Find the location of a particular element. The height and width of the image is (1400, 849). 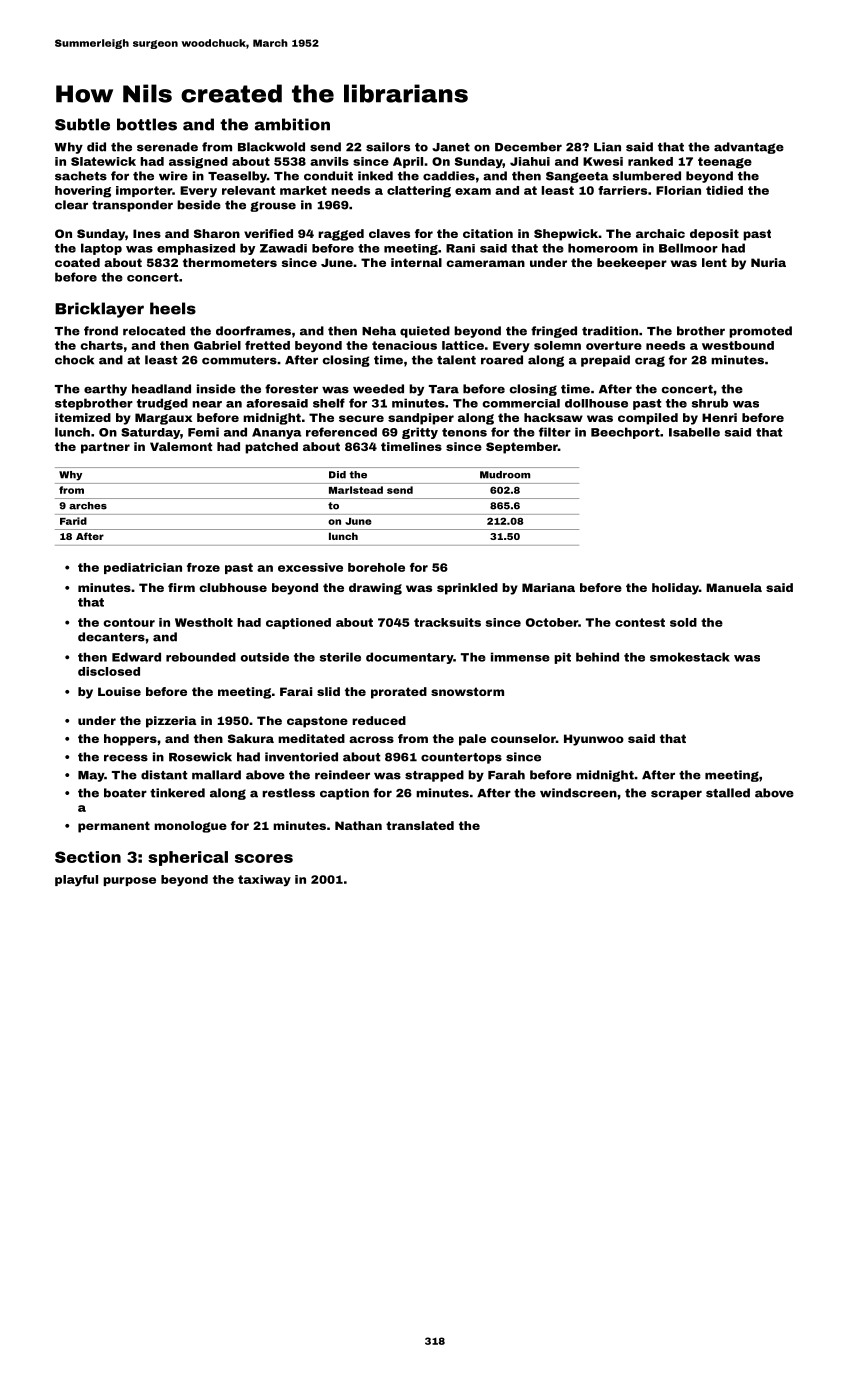

Florian is located at coordinates (678, 190).
